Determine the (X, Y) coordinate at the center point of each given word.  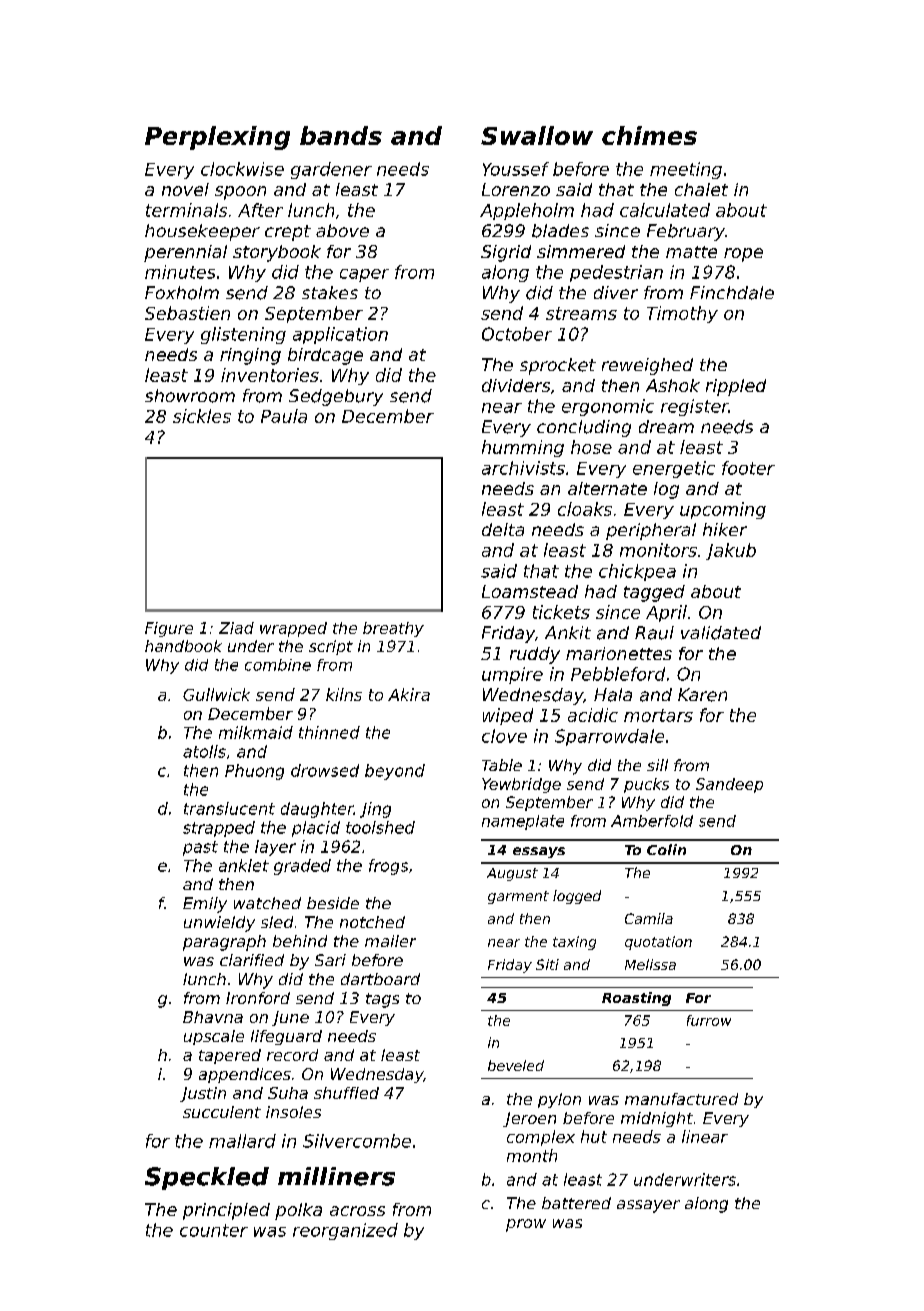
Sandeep (729, 785)
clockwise (242, 169)
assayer (648, 1206)
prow (526, 1225)
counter (214, 1230)
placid (316, 829)
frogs (388, 867)
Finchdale (732, 293)
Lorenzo (516, 189)
